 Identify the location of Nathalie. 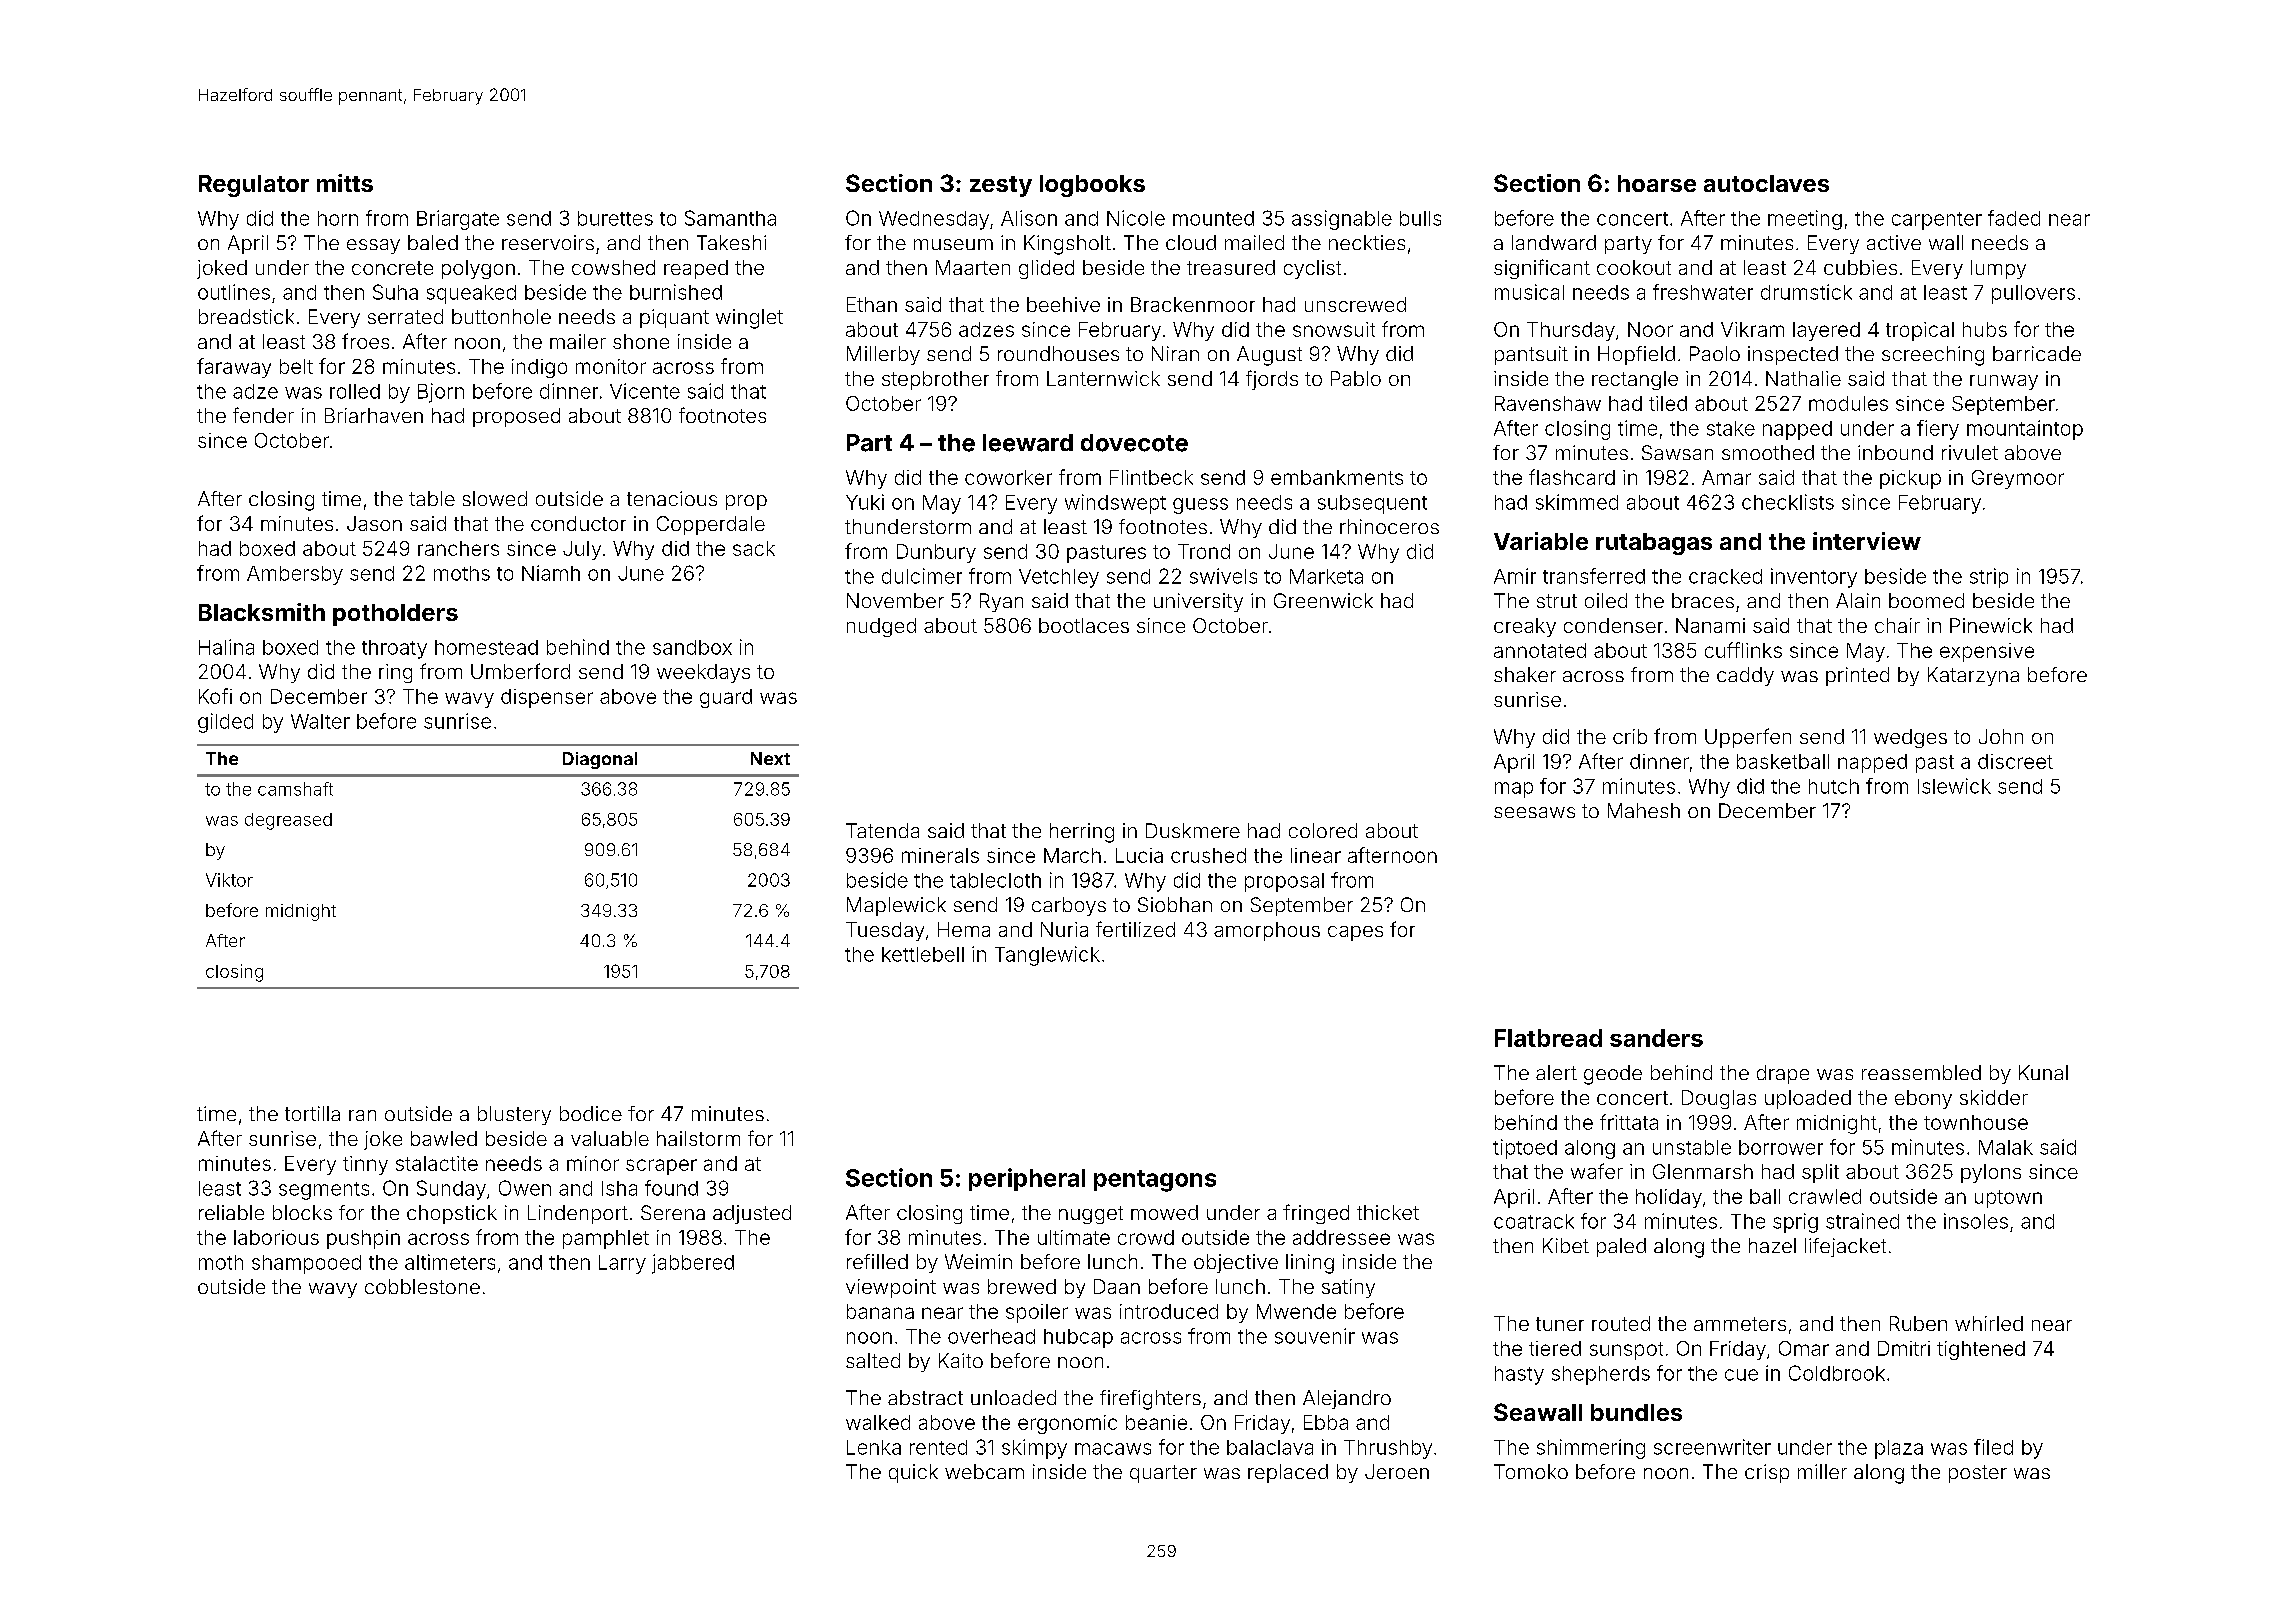
(1803, 378).
